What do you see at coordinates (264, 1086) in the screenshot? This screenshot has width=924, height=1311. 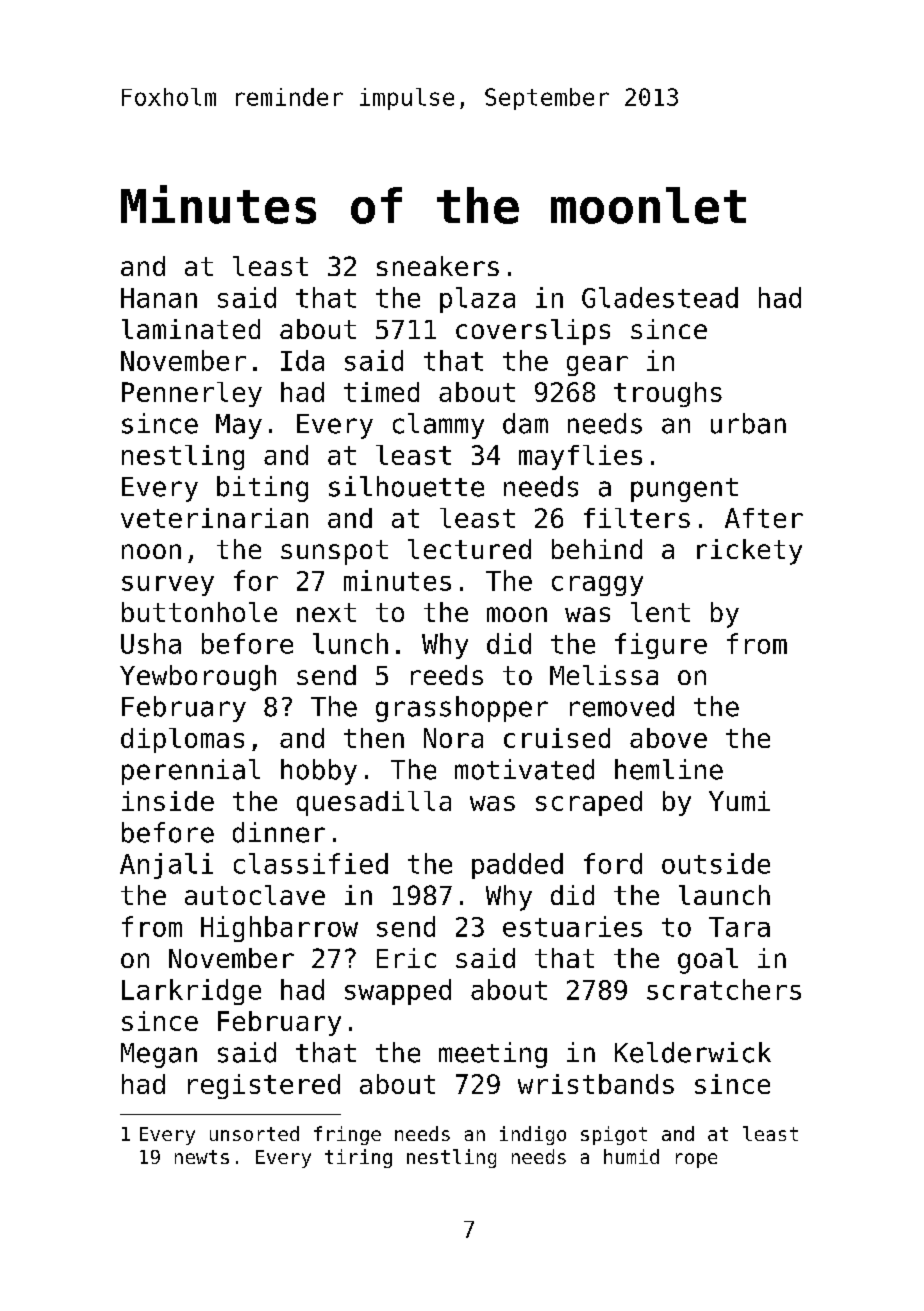 I see `registered` at bounding box center [264, 1086].
